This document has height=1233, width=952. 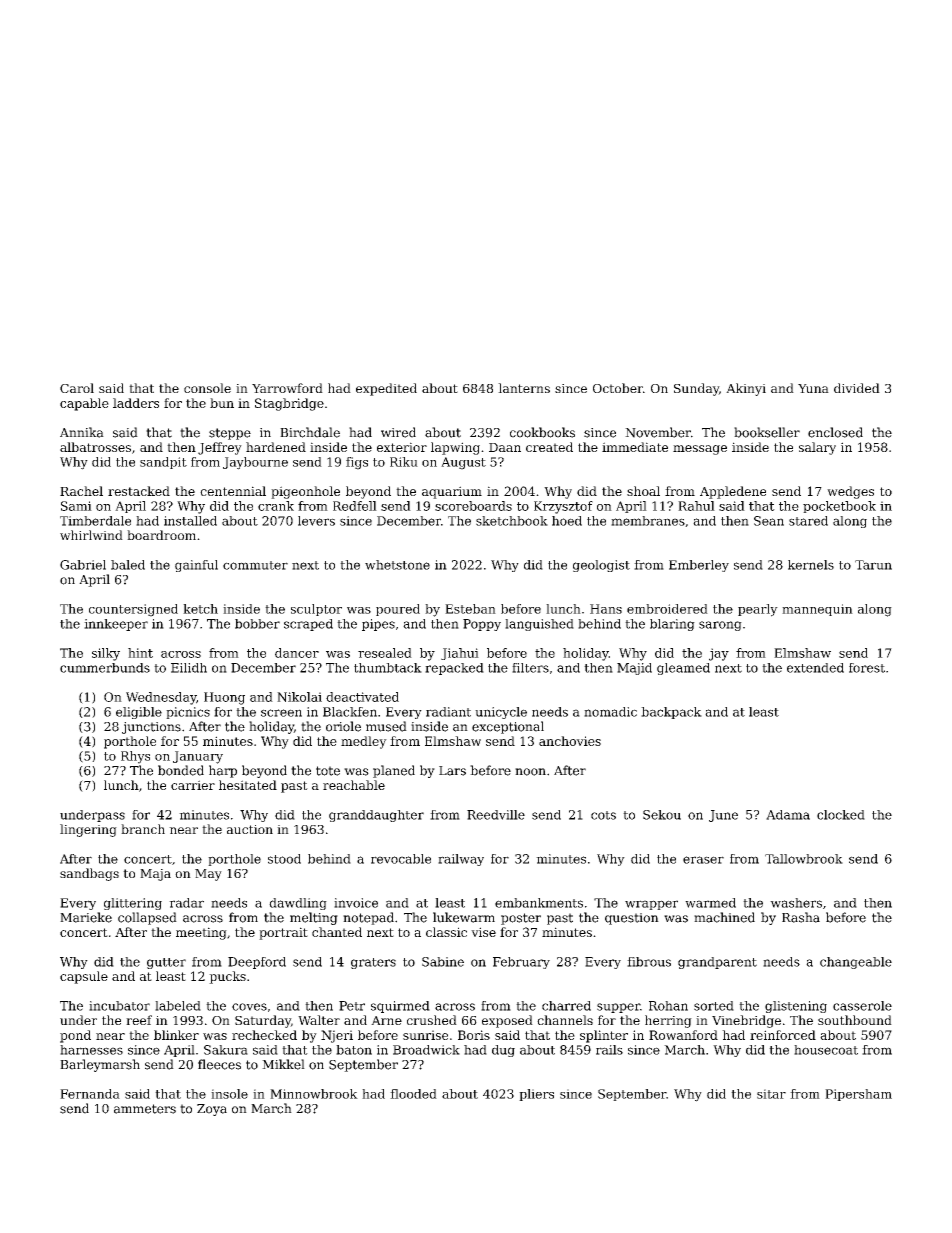 What do you see at coordinates (193, 785) in the document?
I see `carrier` at bounding box center [193, 785].
